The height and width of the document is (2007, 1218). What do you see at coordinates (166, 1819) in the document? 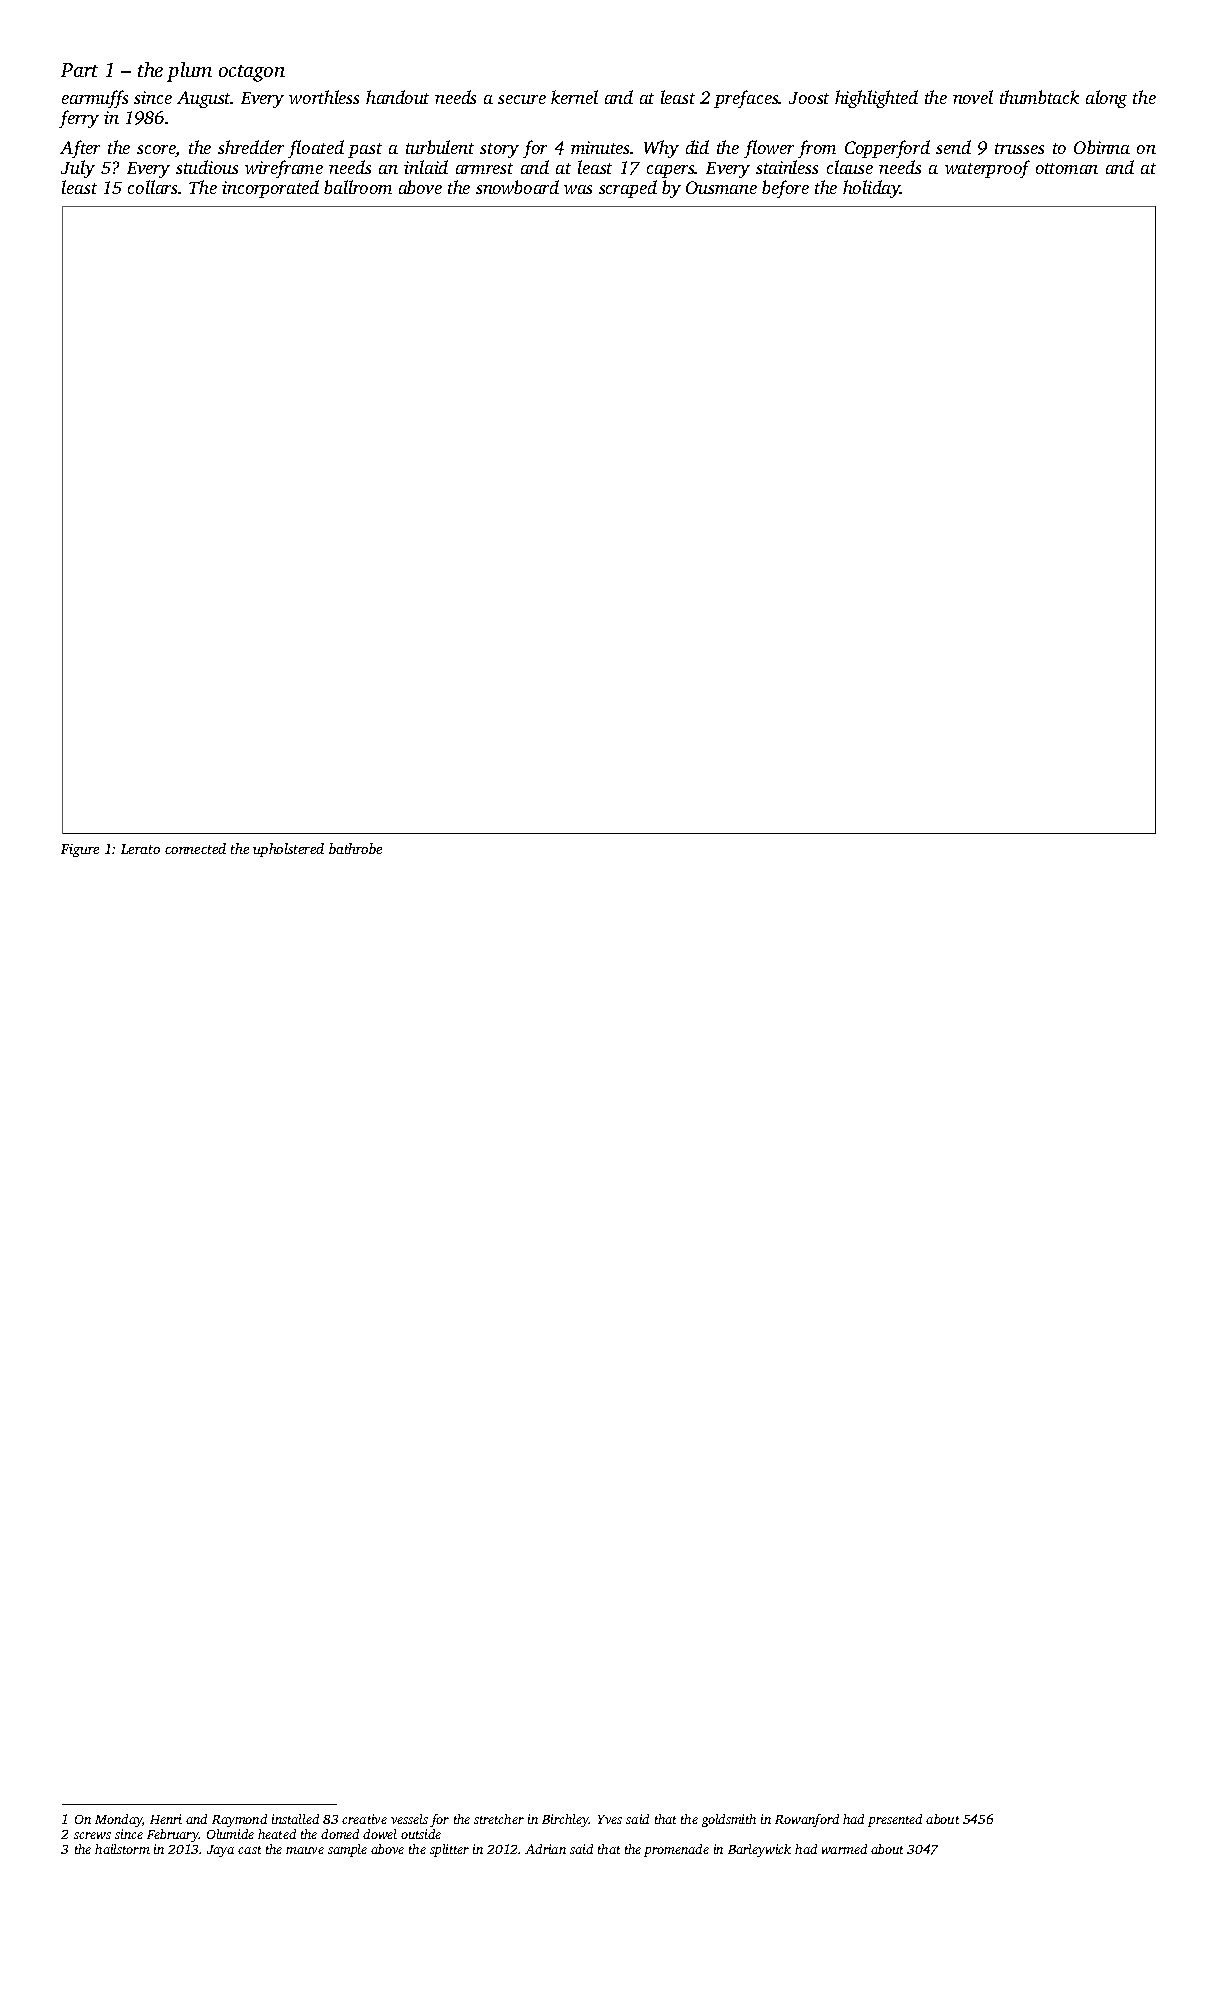
I see `Henri` at bounding box center [166, 1819].
